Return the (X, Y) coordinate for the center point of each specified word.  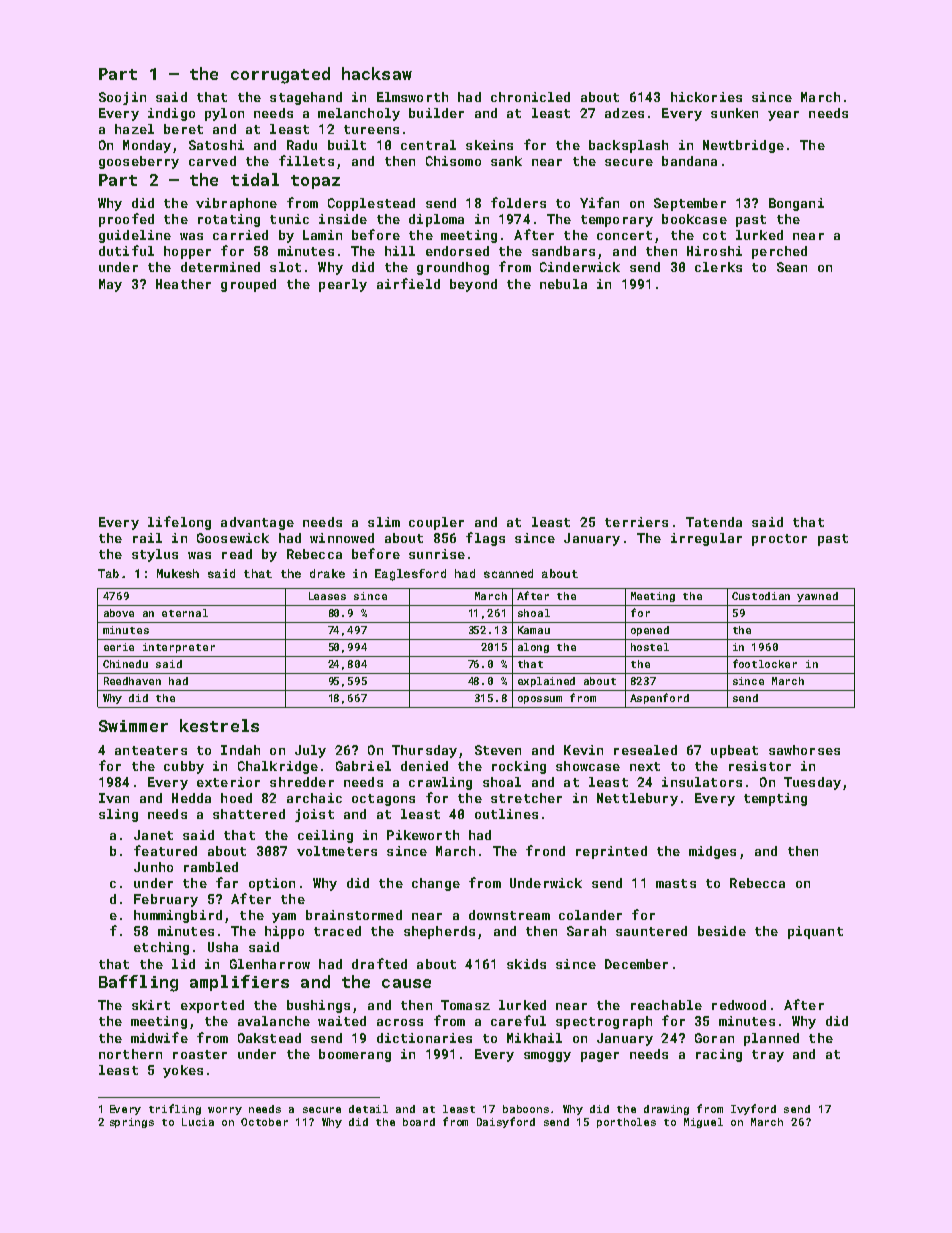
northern (130, 1054)
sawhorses (804, 750)
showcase (588, 766)
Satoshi (216, 145)
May (110, 285)
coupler (436, 523)
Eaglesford (410, 575)
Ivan (114, 798)
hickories (706, 97)
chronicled (530, 97)
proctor (779, 540)
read (237, 554)
